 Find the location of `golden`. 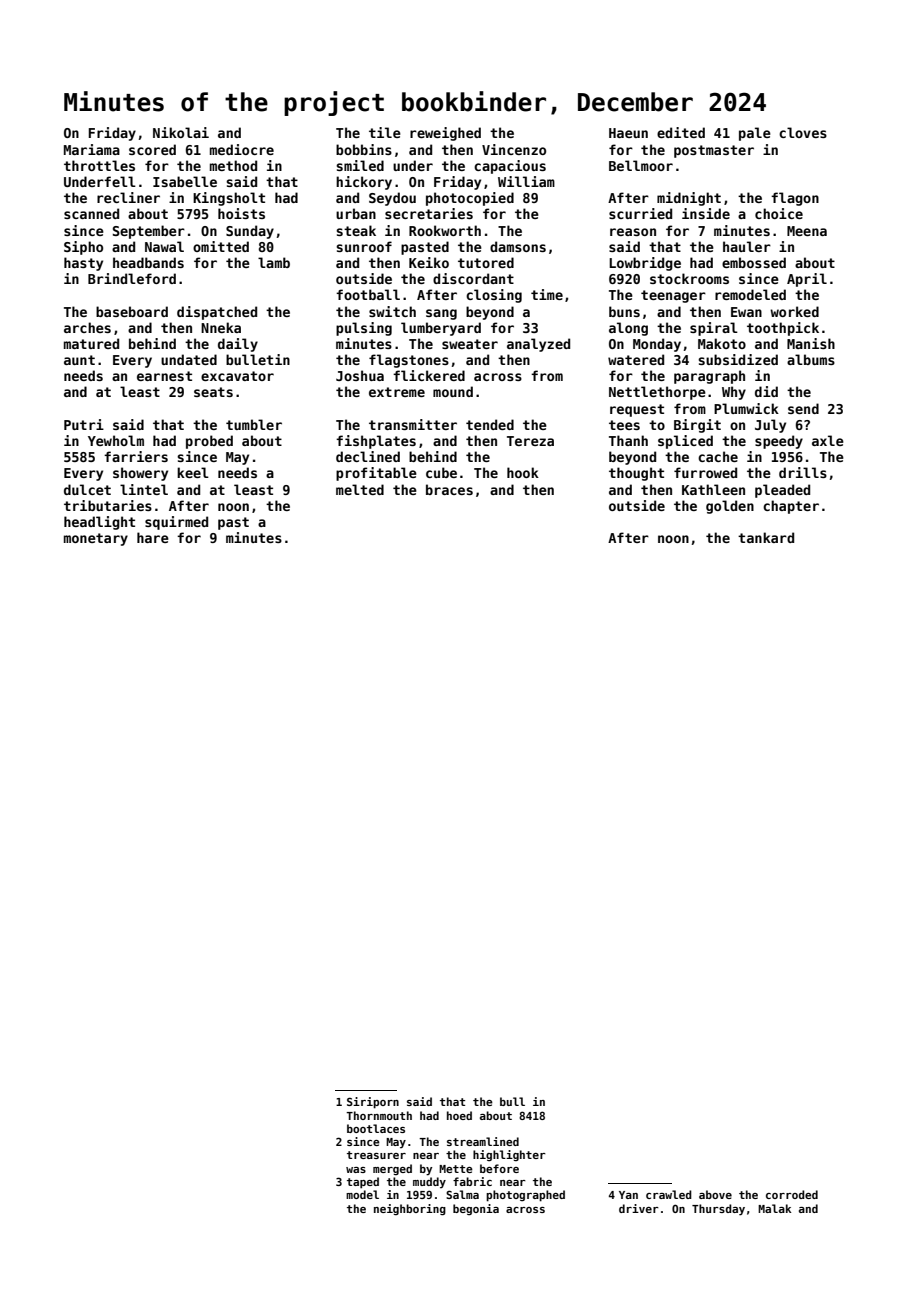

golden is located at coordinates (730, 507).
